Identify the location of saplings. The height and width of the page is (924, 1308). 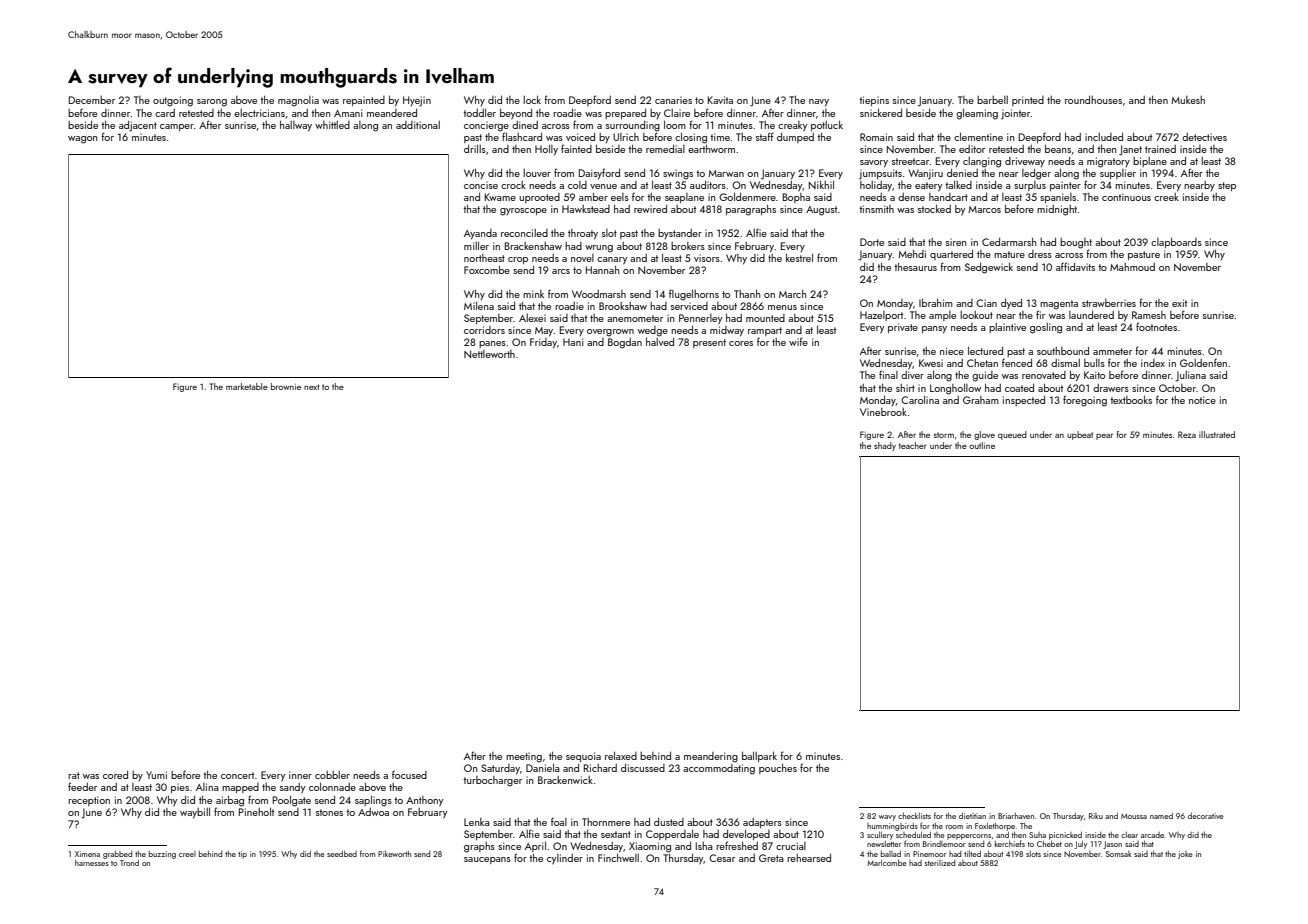
(373, 801).
